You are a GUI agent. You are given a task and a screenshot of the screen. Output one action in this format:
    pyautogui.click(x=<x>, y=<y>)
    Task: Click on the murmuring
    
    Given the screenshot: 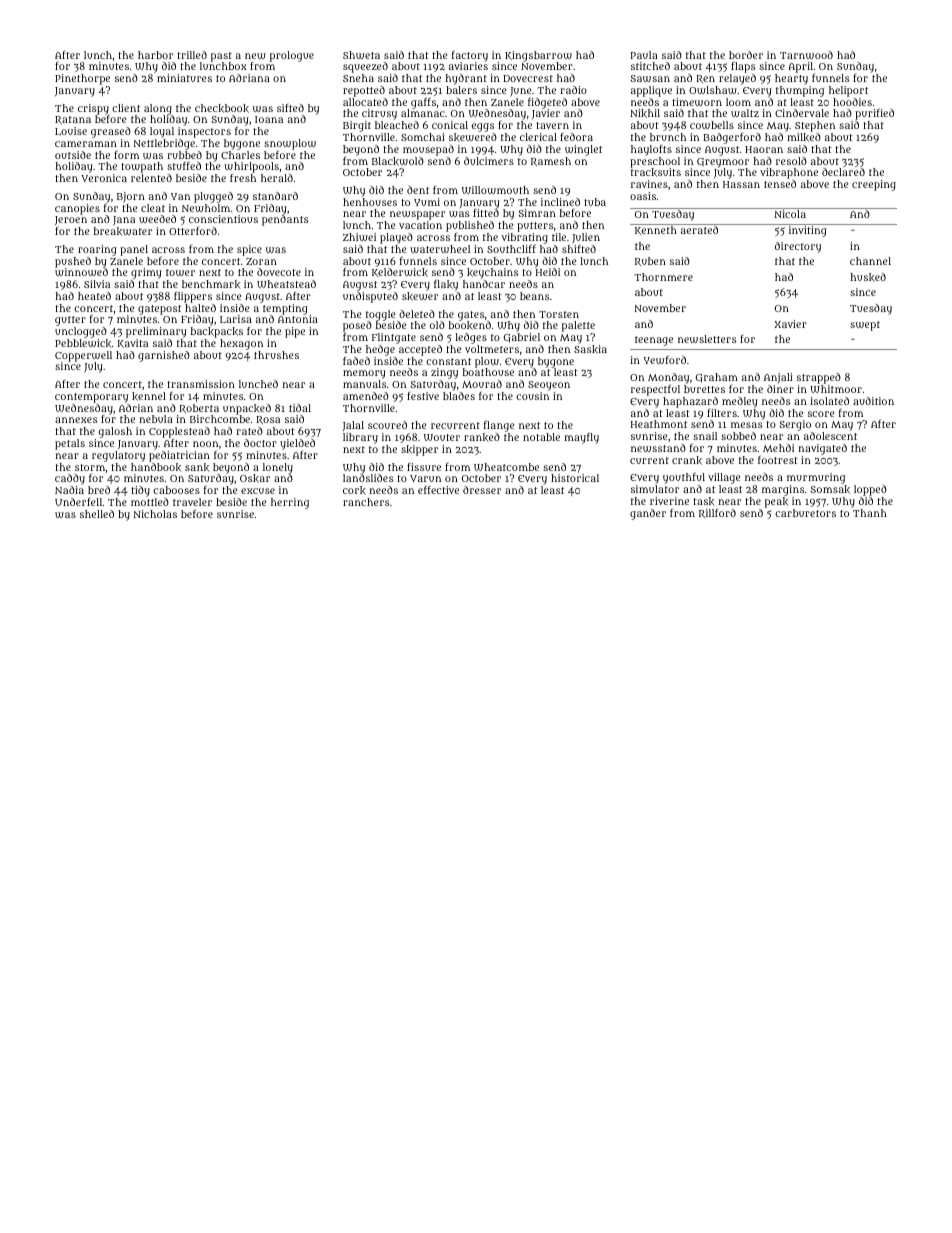 What is the action you would take?
    pyautogui.click(x=816, y=478)
